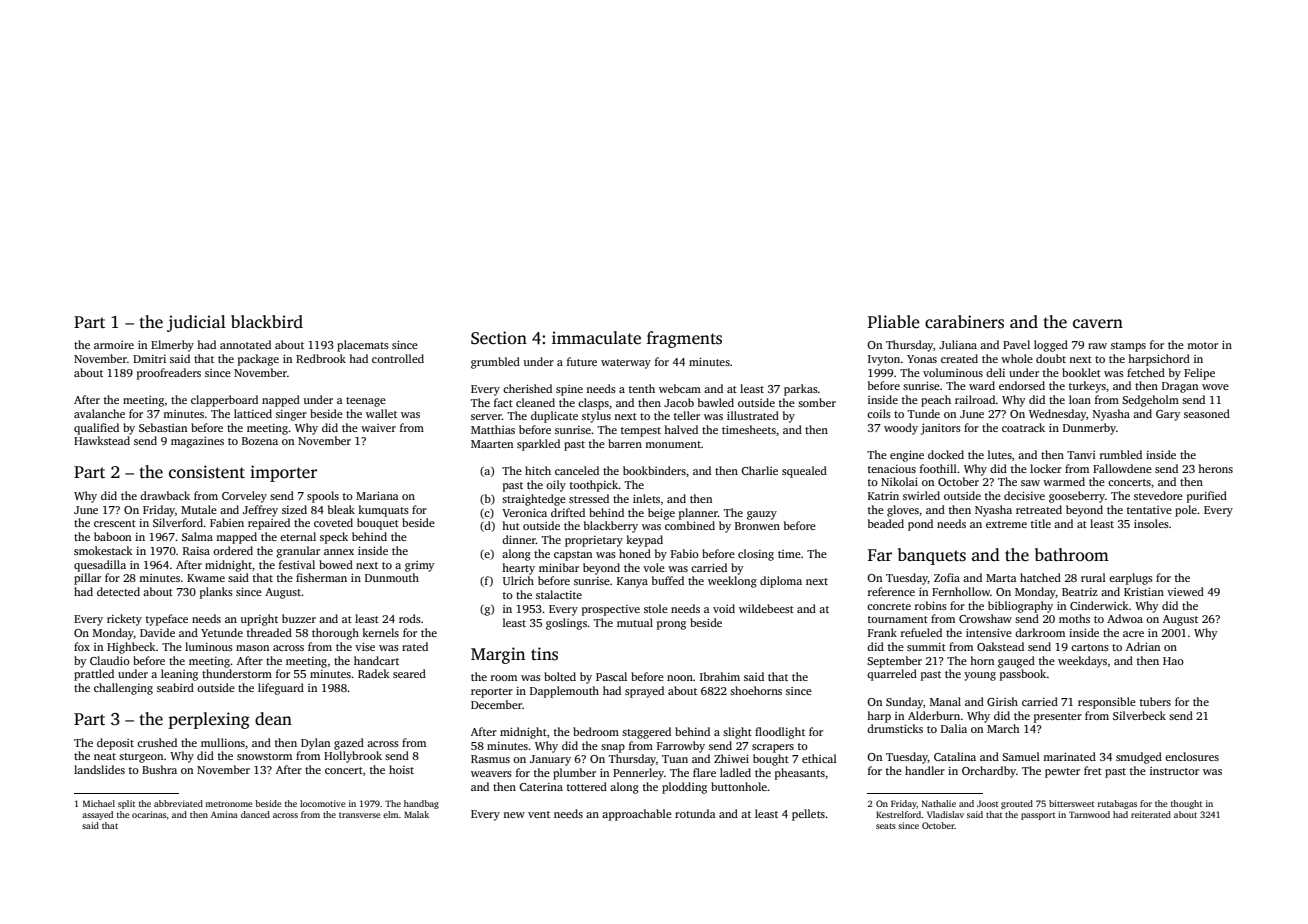 This screenshot has height=924, width=1308. I want to click on armoire, so click(114, 345).
